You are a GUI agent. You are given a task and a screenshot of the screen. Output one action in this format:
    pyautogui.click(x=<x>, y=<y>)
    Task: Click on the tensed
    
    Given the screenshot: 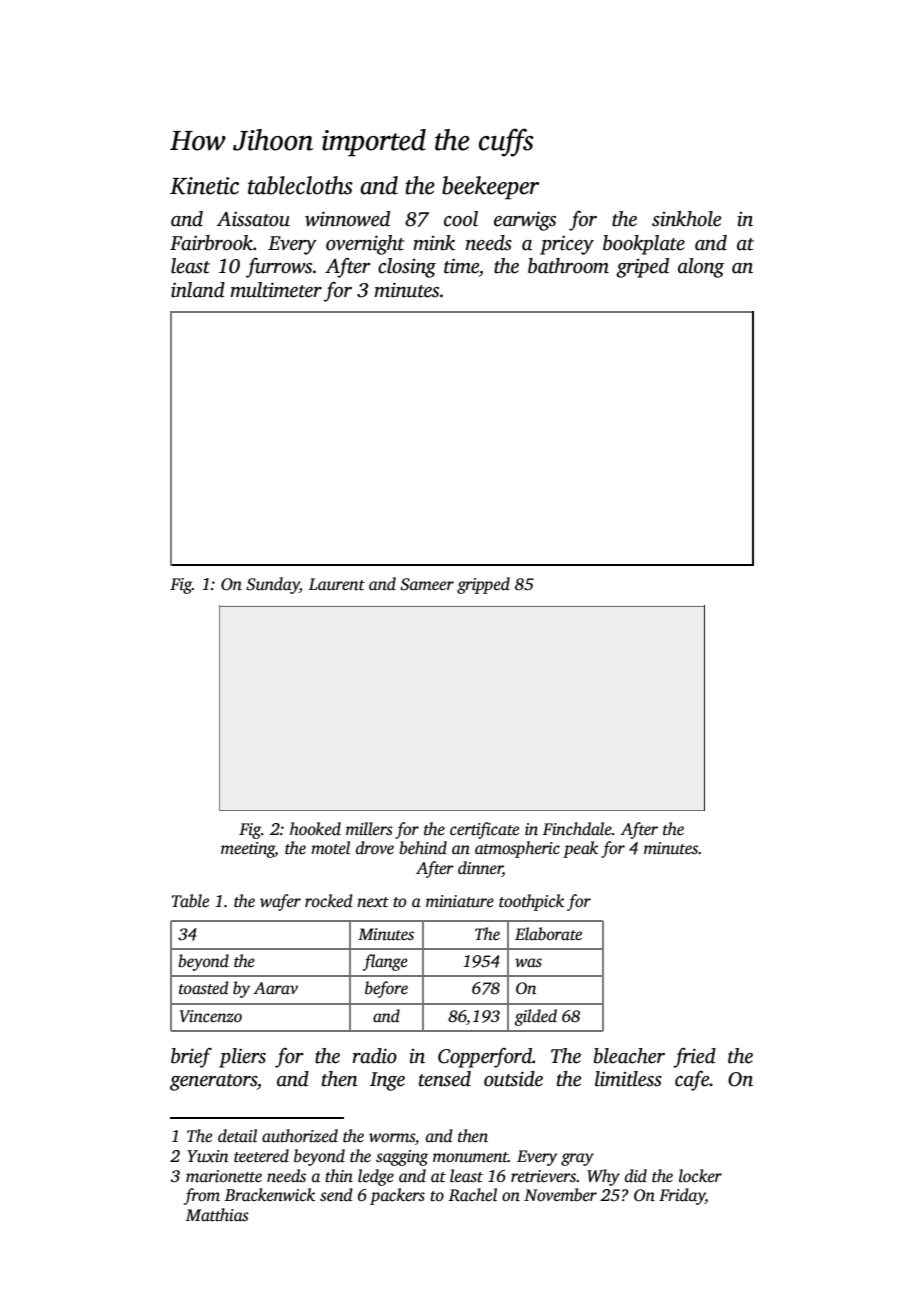 What is the action you would take?
    pyautogui.click(x=445, y=1079)
